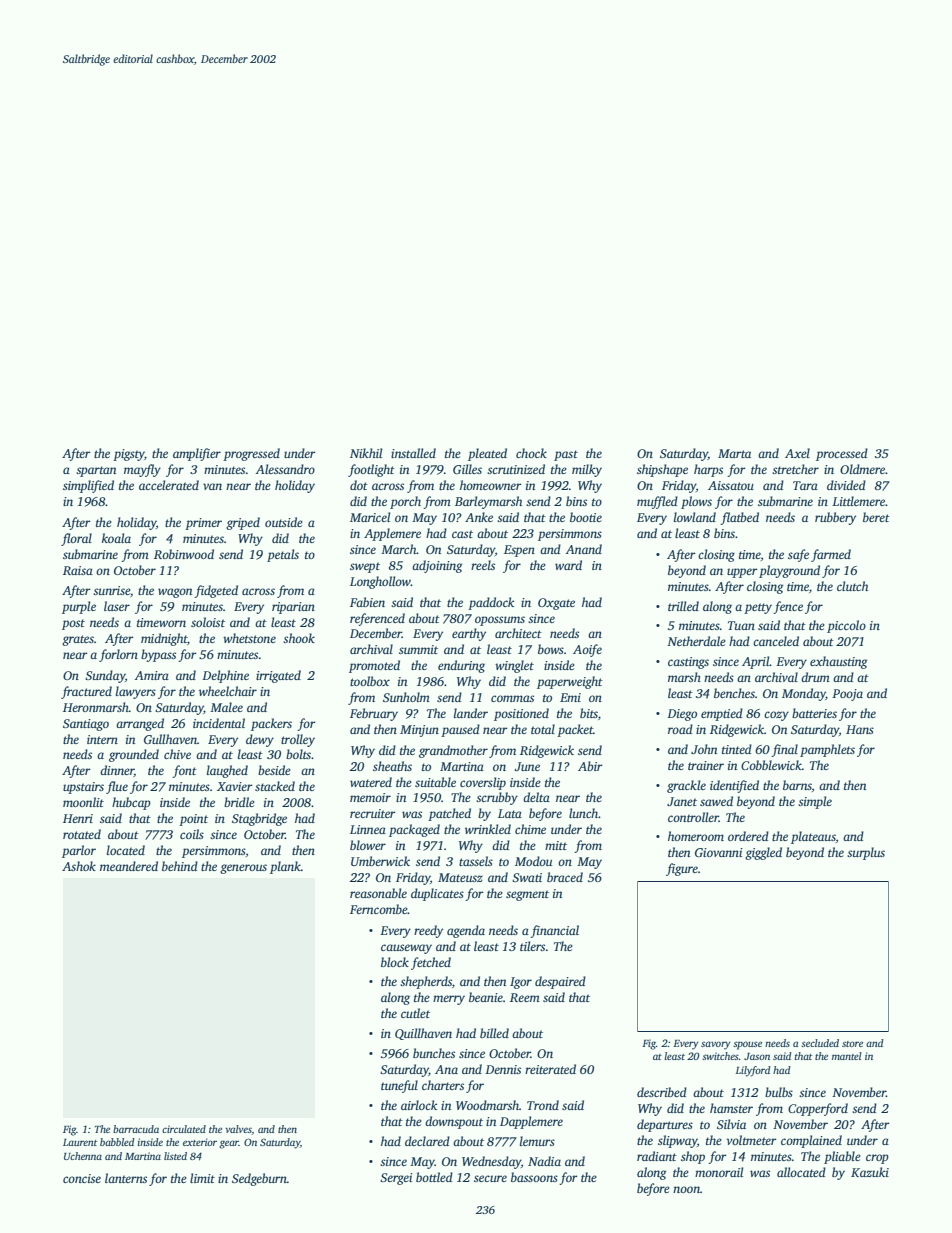 Image resolution: width=952 pixels, height=1233 pixels. Describe the element at coordinates (527, 895) in the page. I see `segment` at that location.
